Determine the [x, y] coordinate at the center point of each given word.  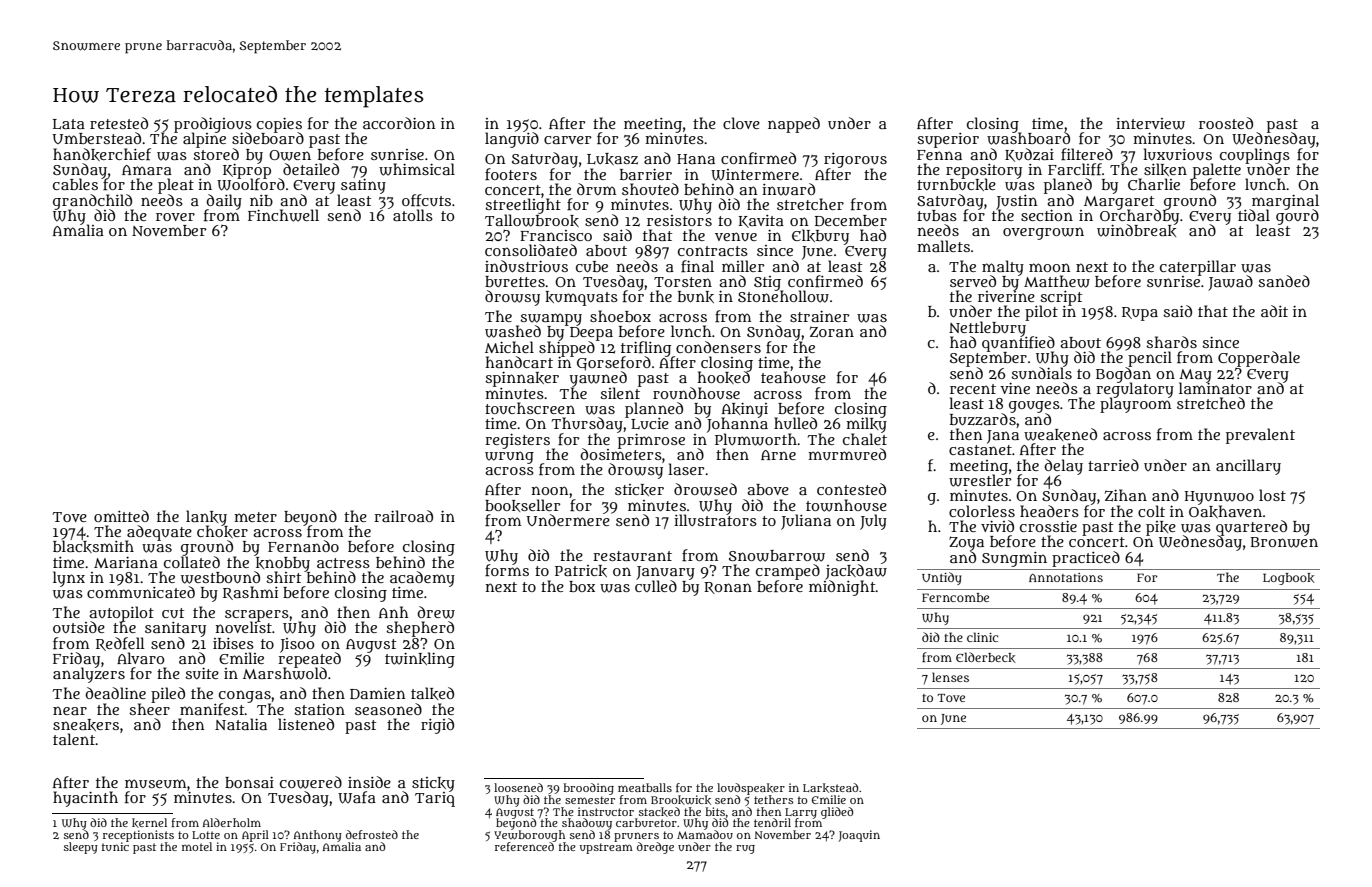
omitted [121, 516]
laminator [1215, 388]
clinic [982, 637]
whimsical [417, 169]
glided [837, 813]
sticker [639, 490]
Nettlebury [987, 328]
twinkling [420, 660]
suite [202, 673]
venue [736, 236]
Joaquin [859, 836]
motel [197, 846]
